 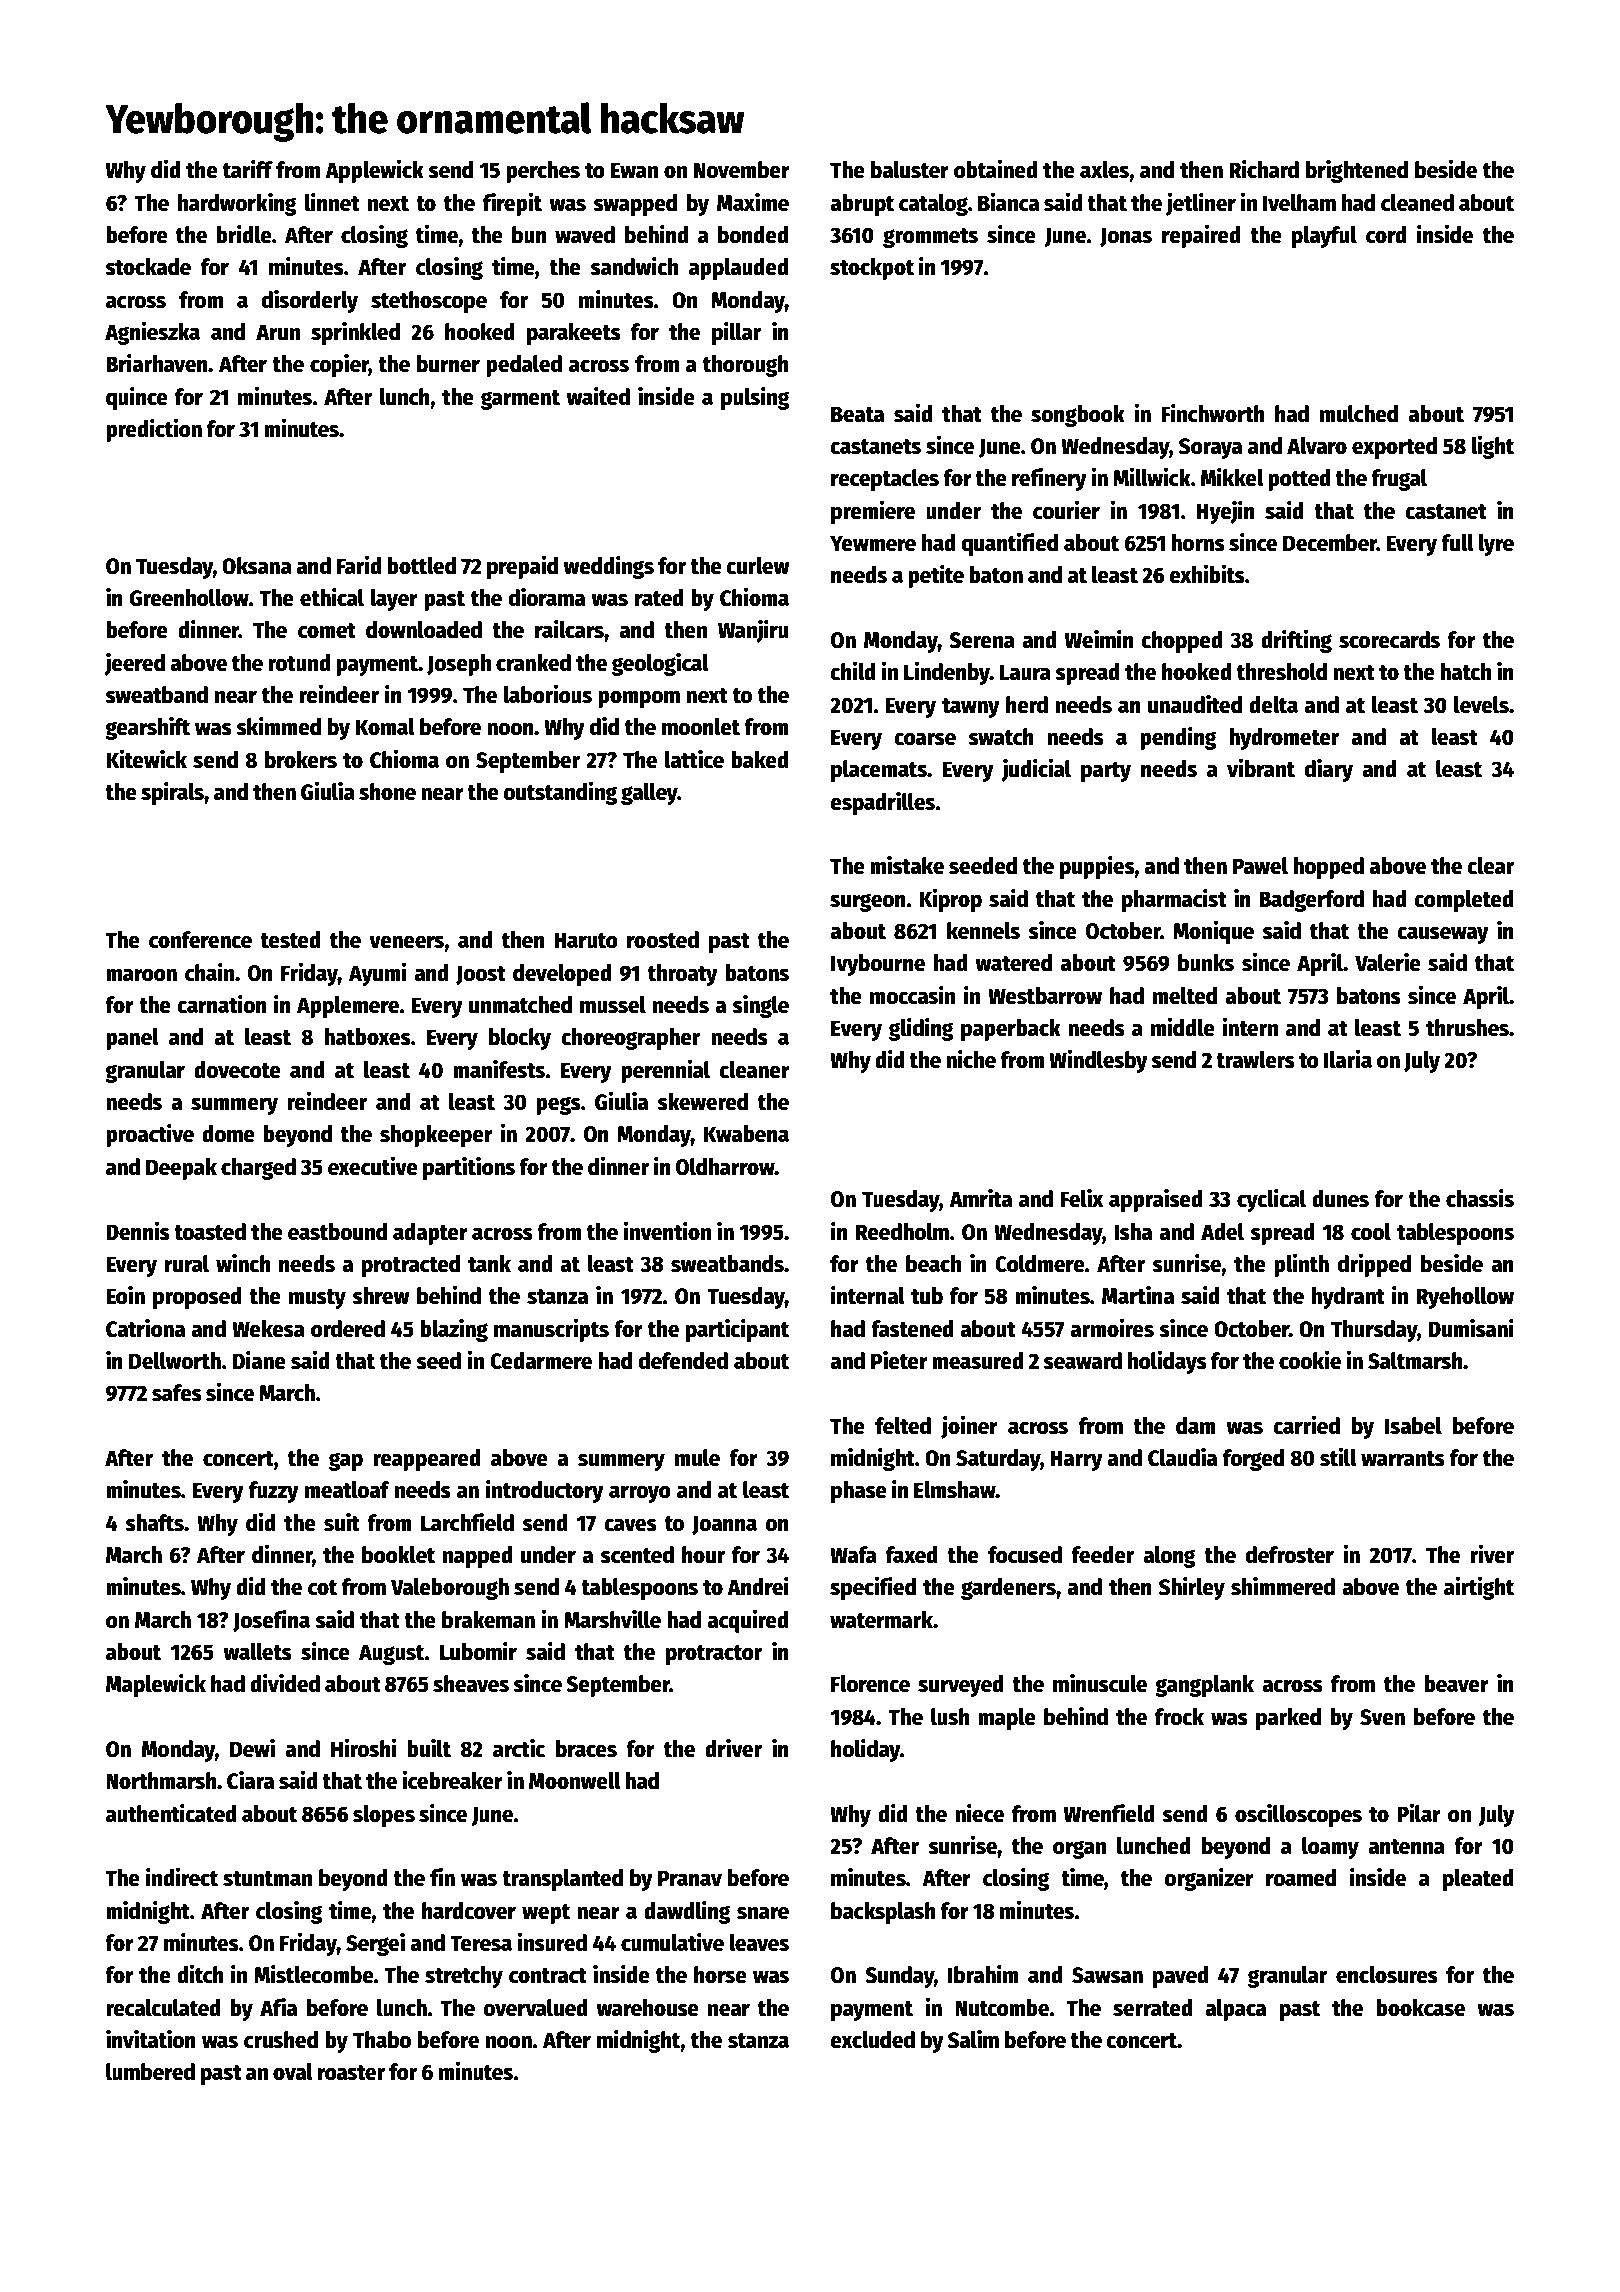 What do you see at coordinates (293, 2072) in the document?
I see `oval` at bounding box center [293, 2072].
